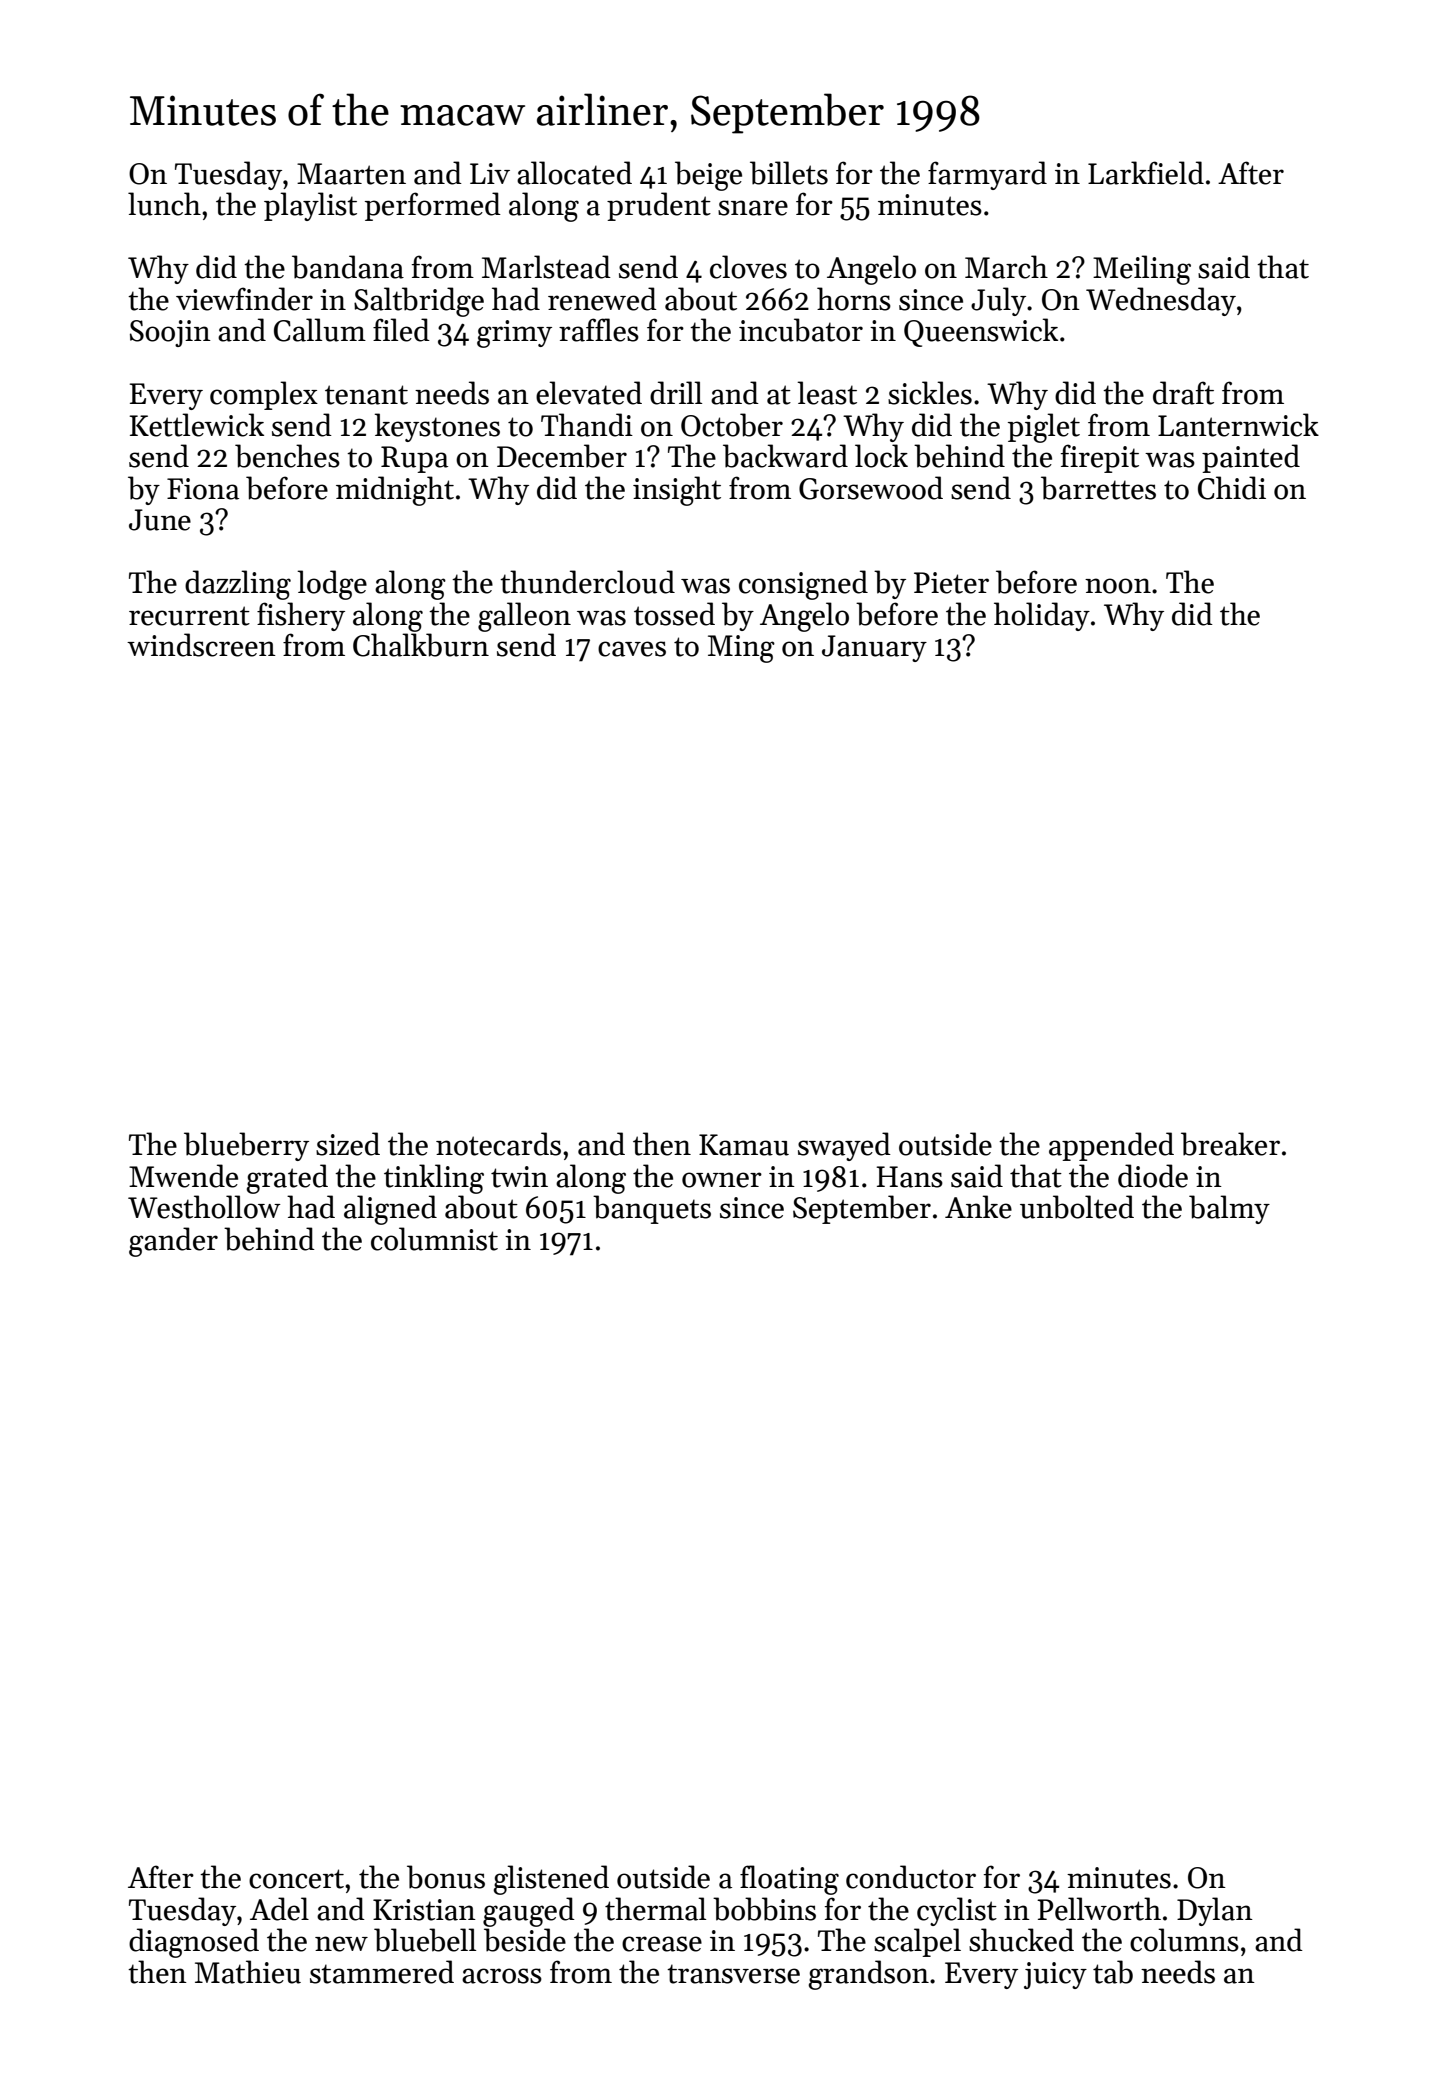 Image resolution: width=1450 pixels, height=2100 pixels. What do you see at coordinates (160, 520) in the screenshot?
I see `June` at bounding box center [160, 520].
